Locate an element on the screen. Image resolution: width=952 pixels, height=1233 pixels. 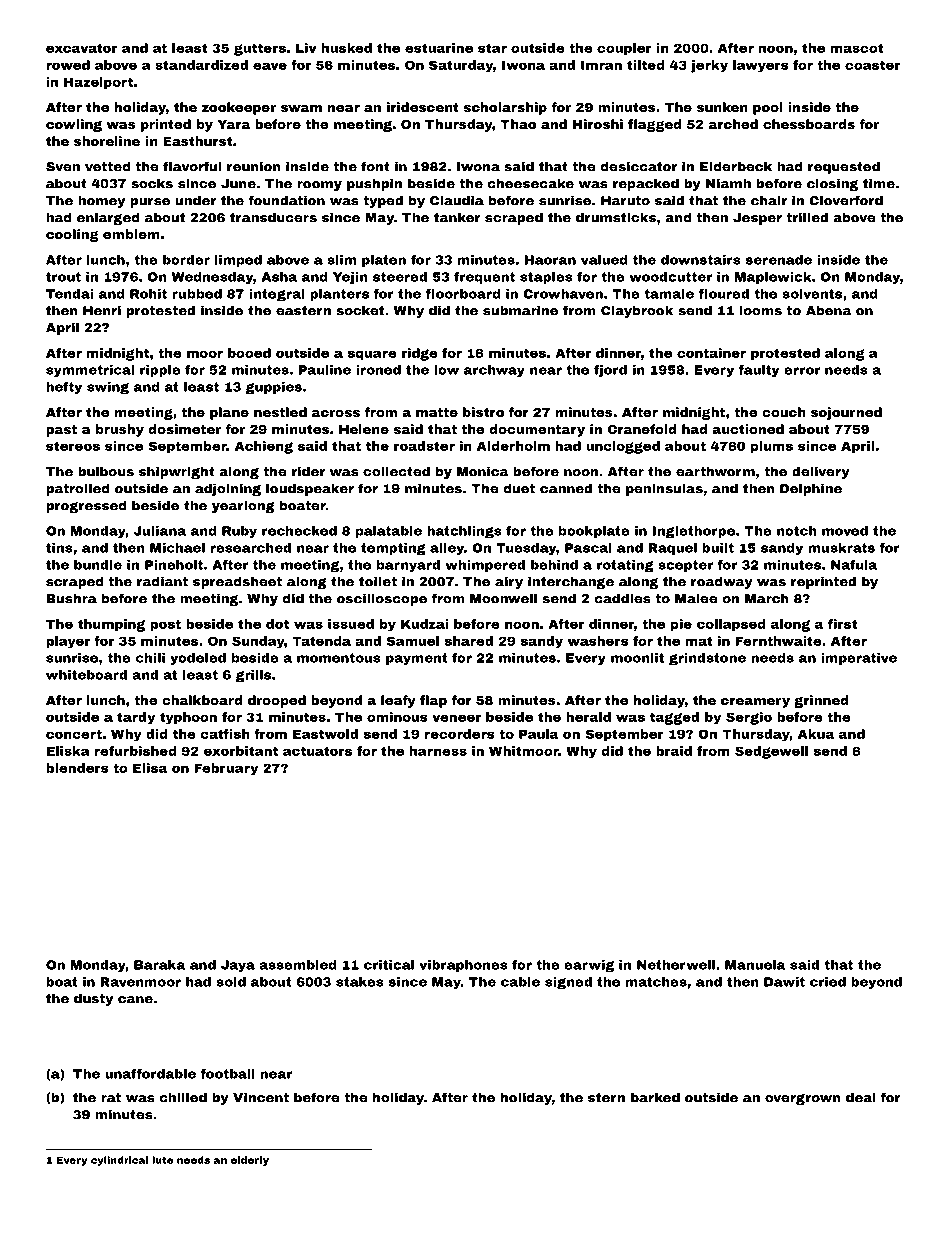
overgrown is located at coordinates (803, 1099).
